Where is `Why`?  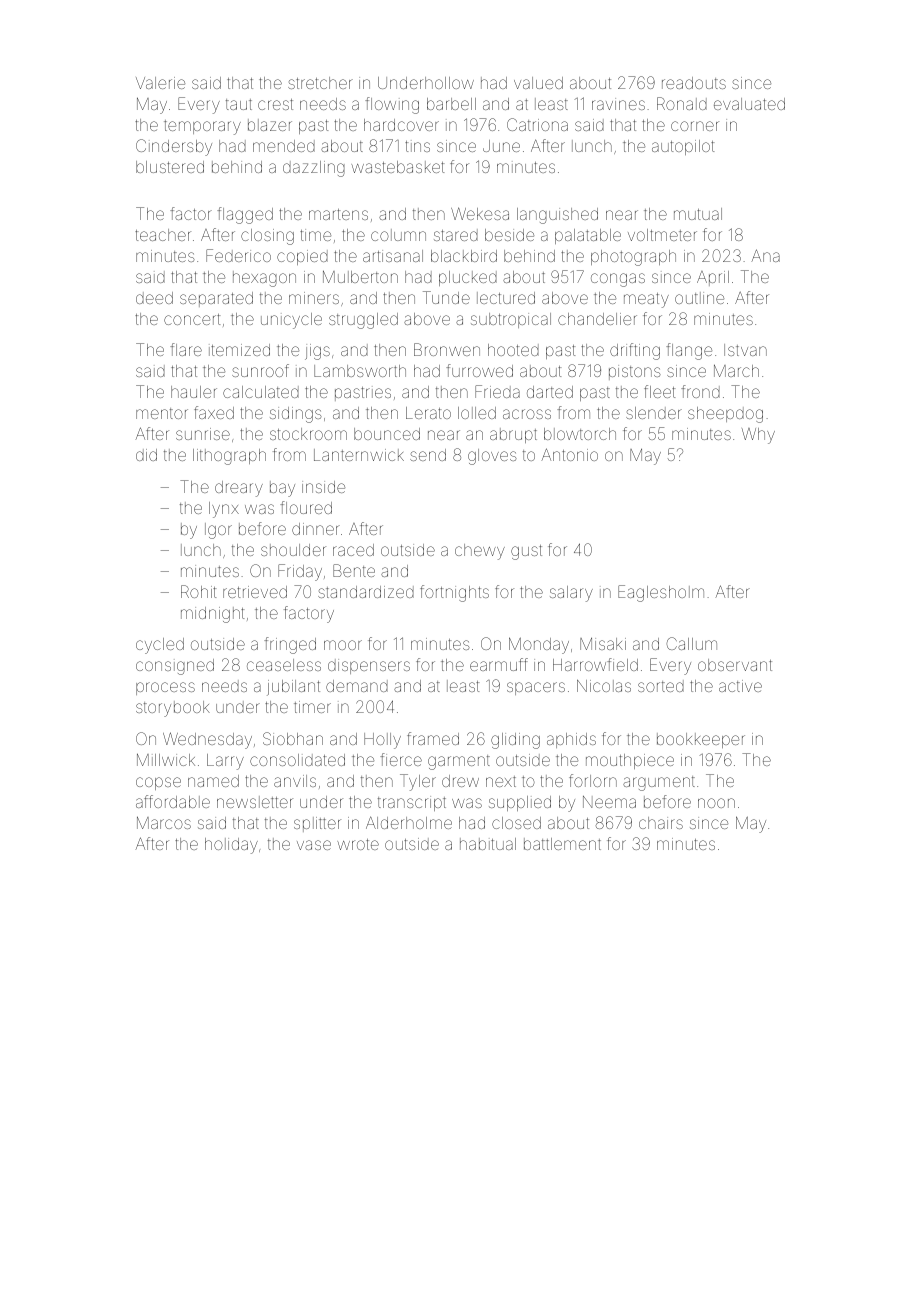 Why is located at coordinates (758, 436).
